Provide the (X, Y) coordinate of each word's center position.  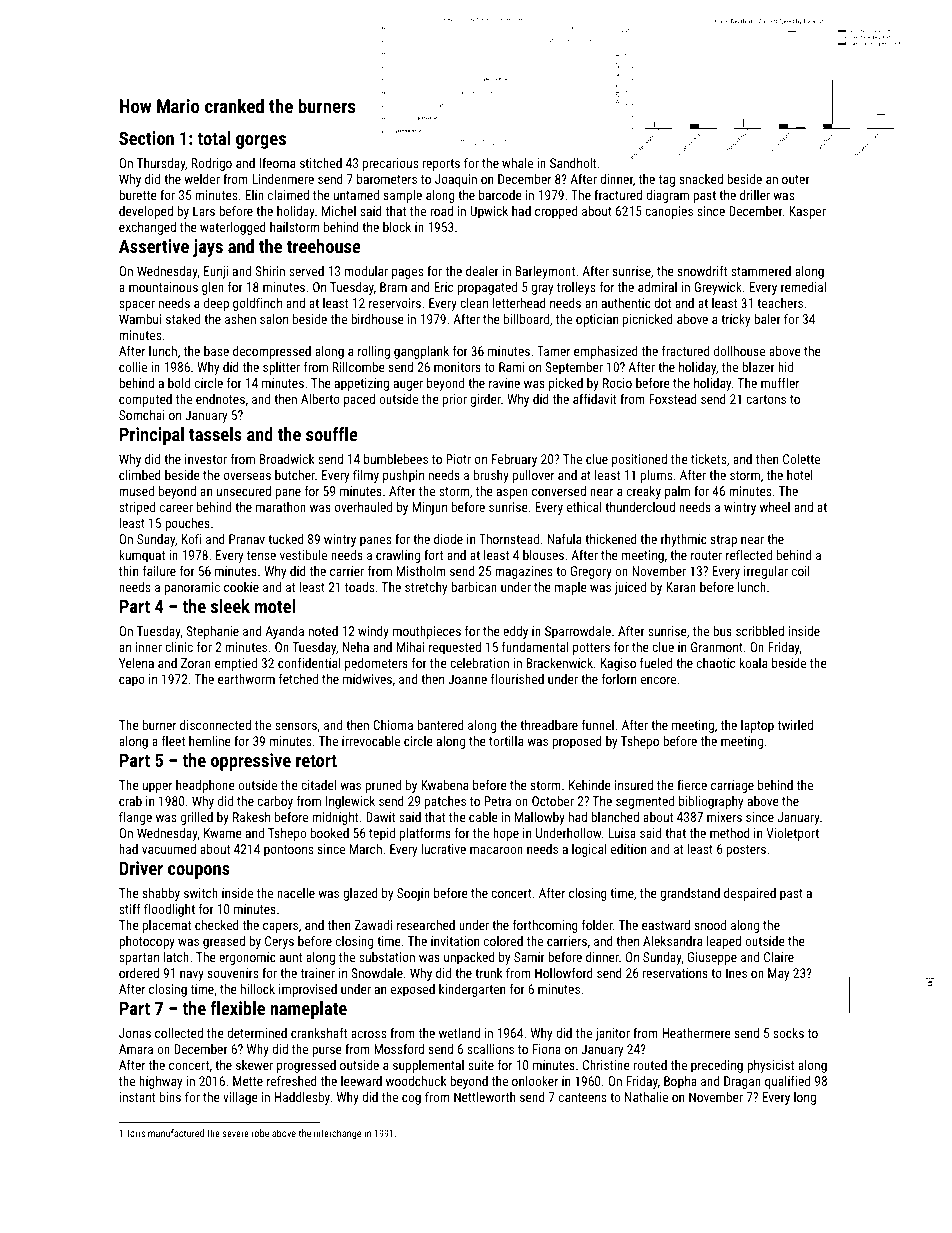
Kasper (807, 212)
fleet (173, 740)
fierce (692, 784)
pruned (383, 786)
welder (202, 179)
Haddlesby (302, 1098)
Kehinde (590, 785)
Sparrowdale (578, 632)
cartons (766, 399)
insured (634, 785)
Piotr (458, 459)
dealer (482, 271)
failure (159, 570)
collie (133, 367)
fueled (656, 662)
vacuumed (169, 849)
